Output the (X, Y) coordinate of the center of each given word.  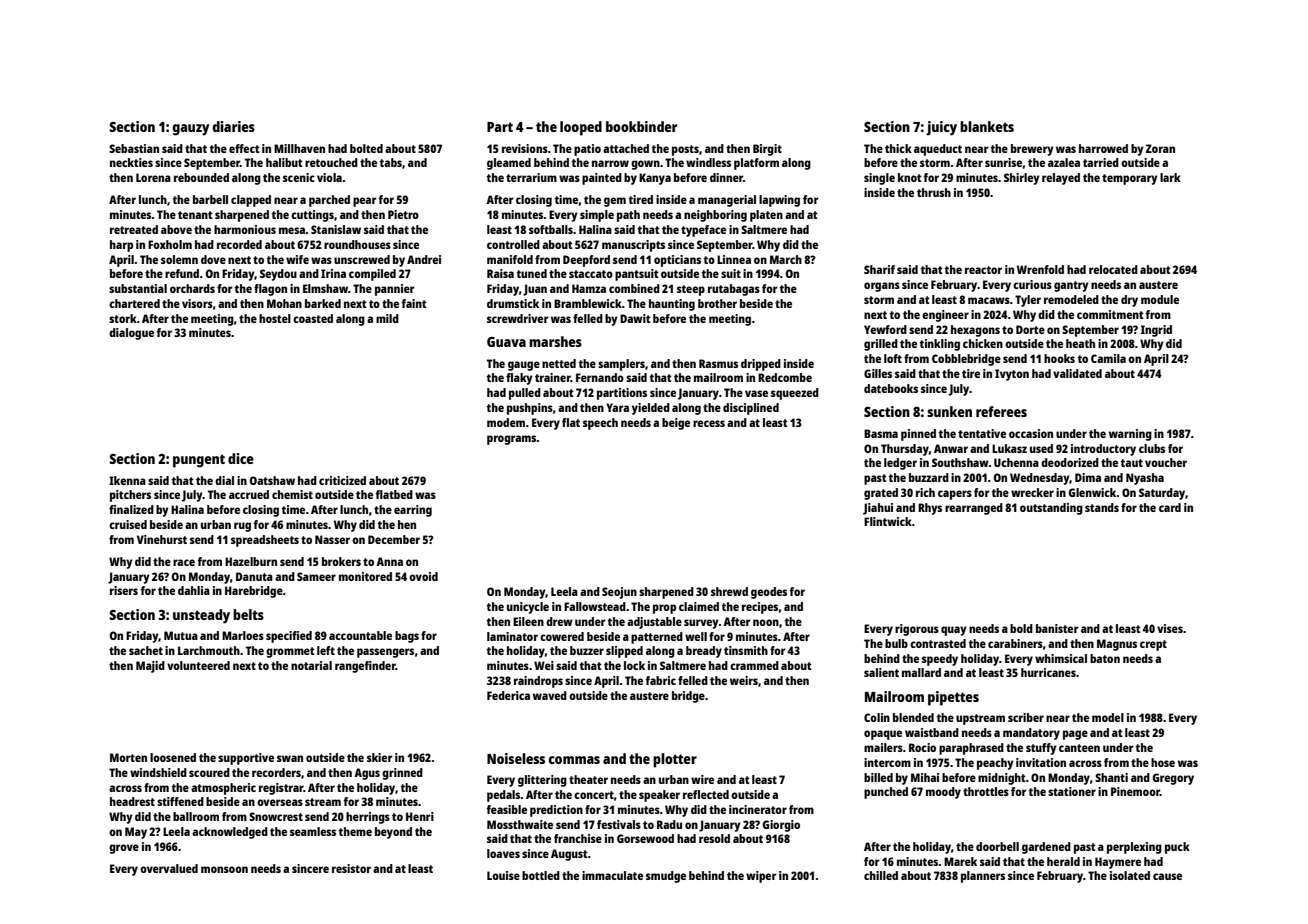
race (184, 562)
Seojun (619, 593)
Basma (881, 433)
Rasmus (718, 363)
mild (387, 318)
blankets (987, 126)
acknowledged (230, 833)
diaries (233, 126)
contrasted (938, 643)
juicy (941, 128)
